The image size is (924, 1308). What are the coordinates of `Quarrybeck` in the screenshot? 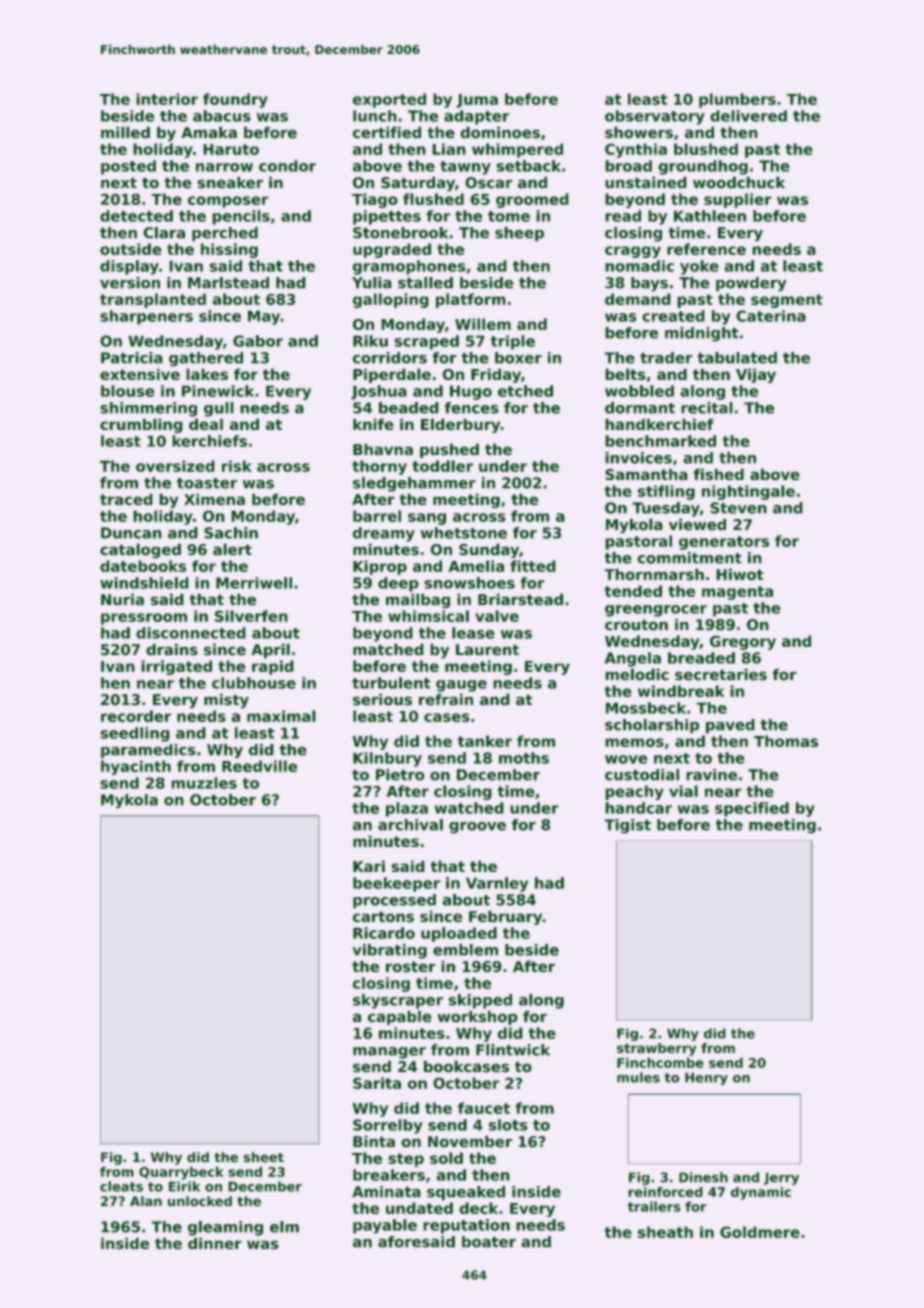 It's located at (181, 1173).
